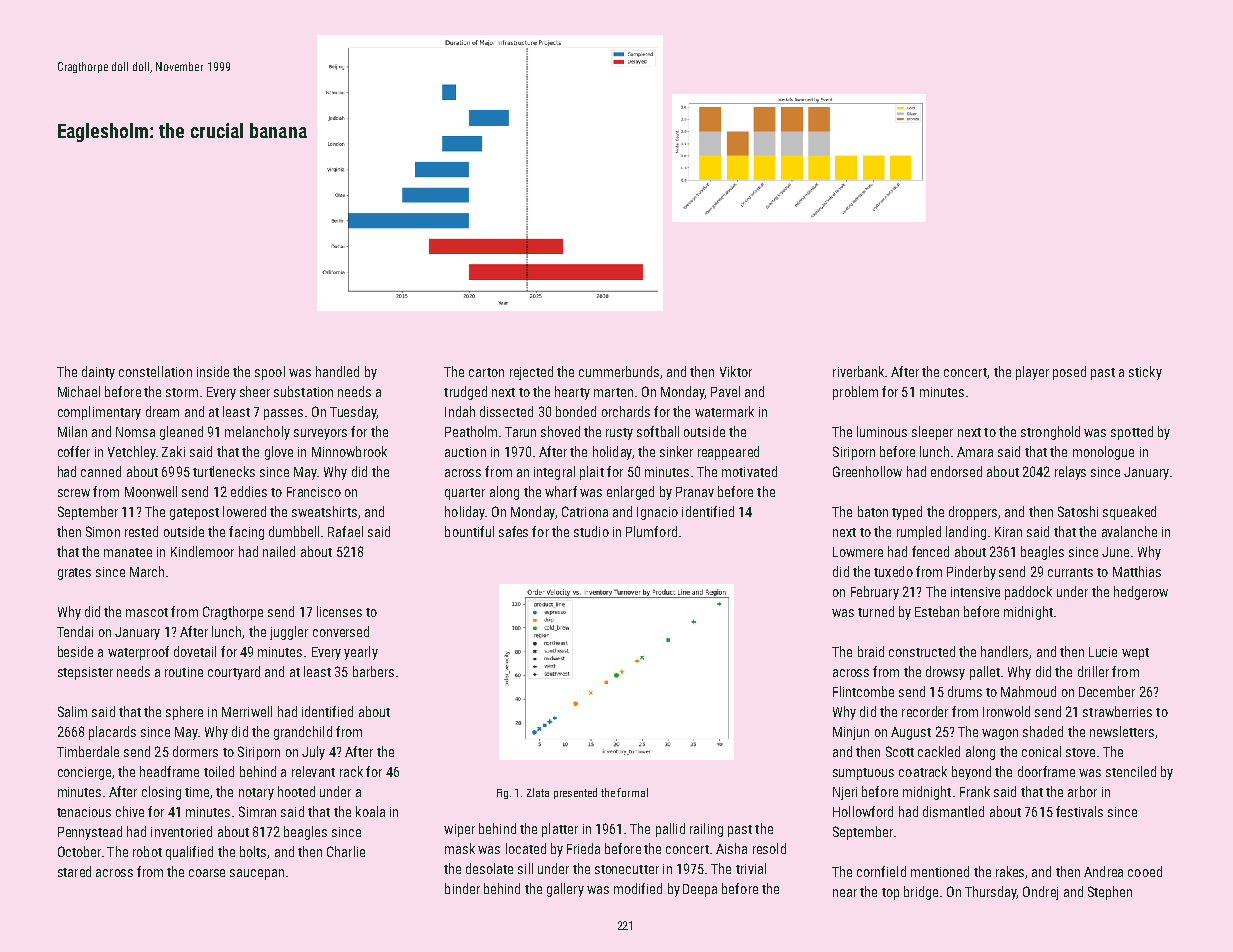 The width and height of the screenshot is (1233, 952). I want to click on stepsister, so click(85, 673).
